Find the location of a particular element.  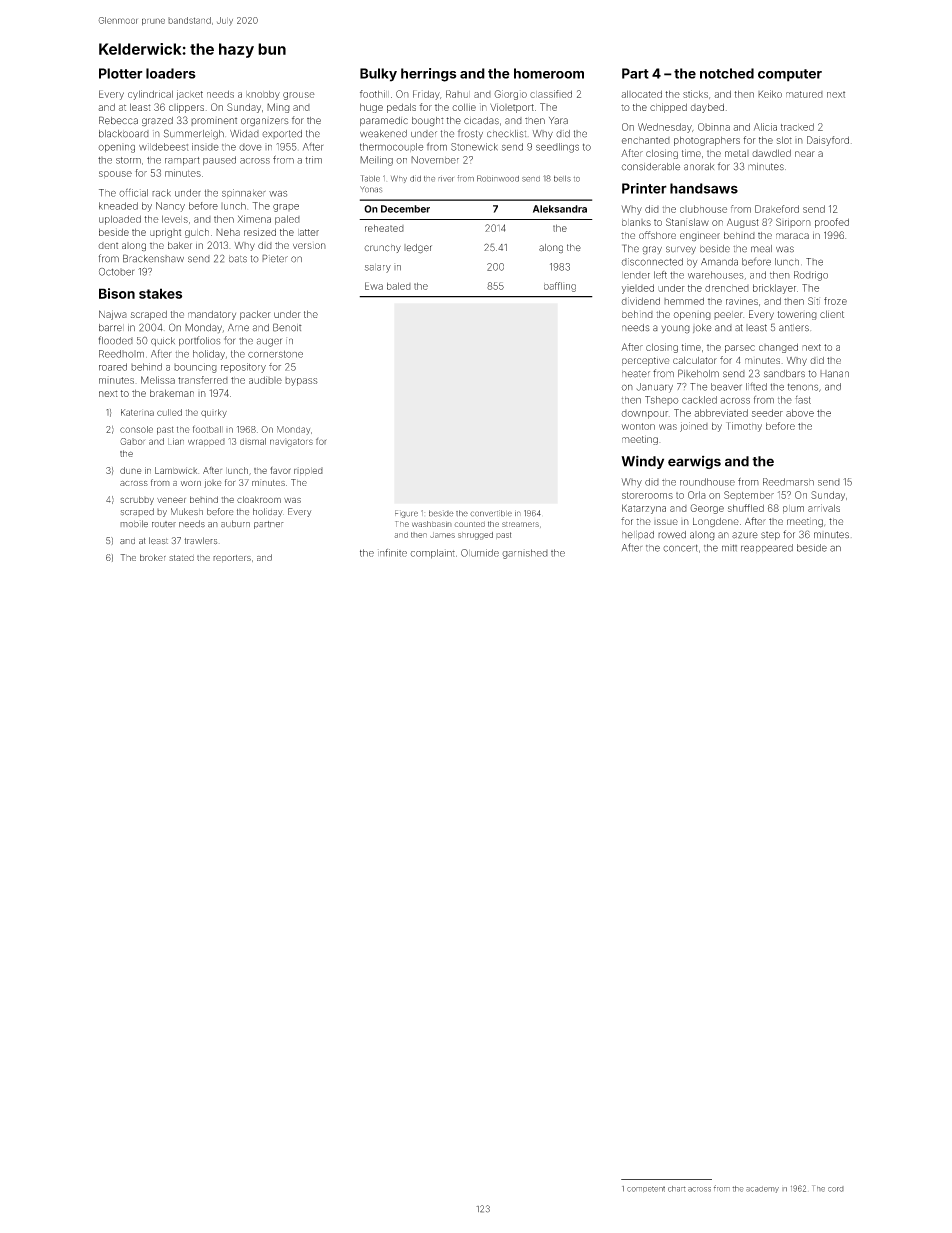

Keiko is located at coordinates (770, 94).
